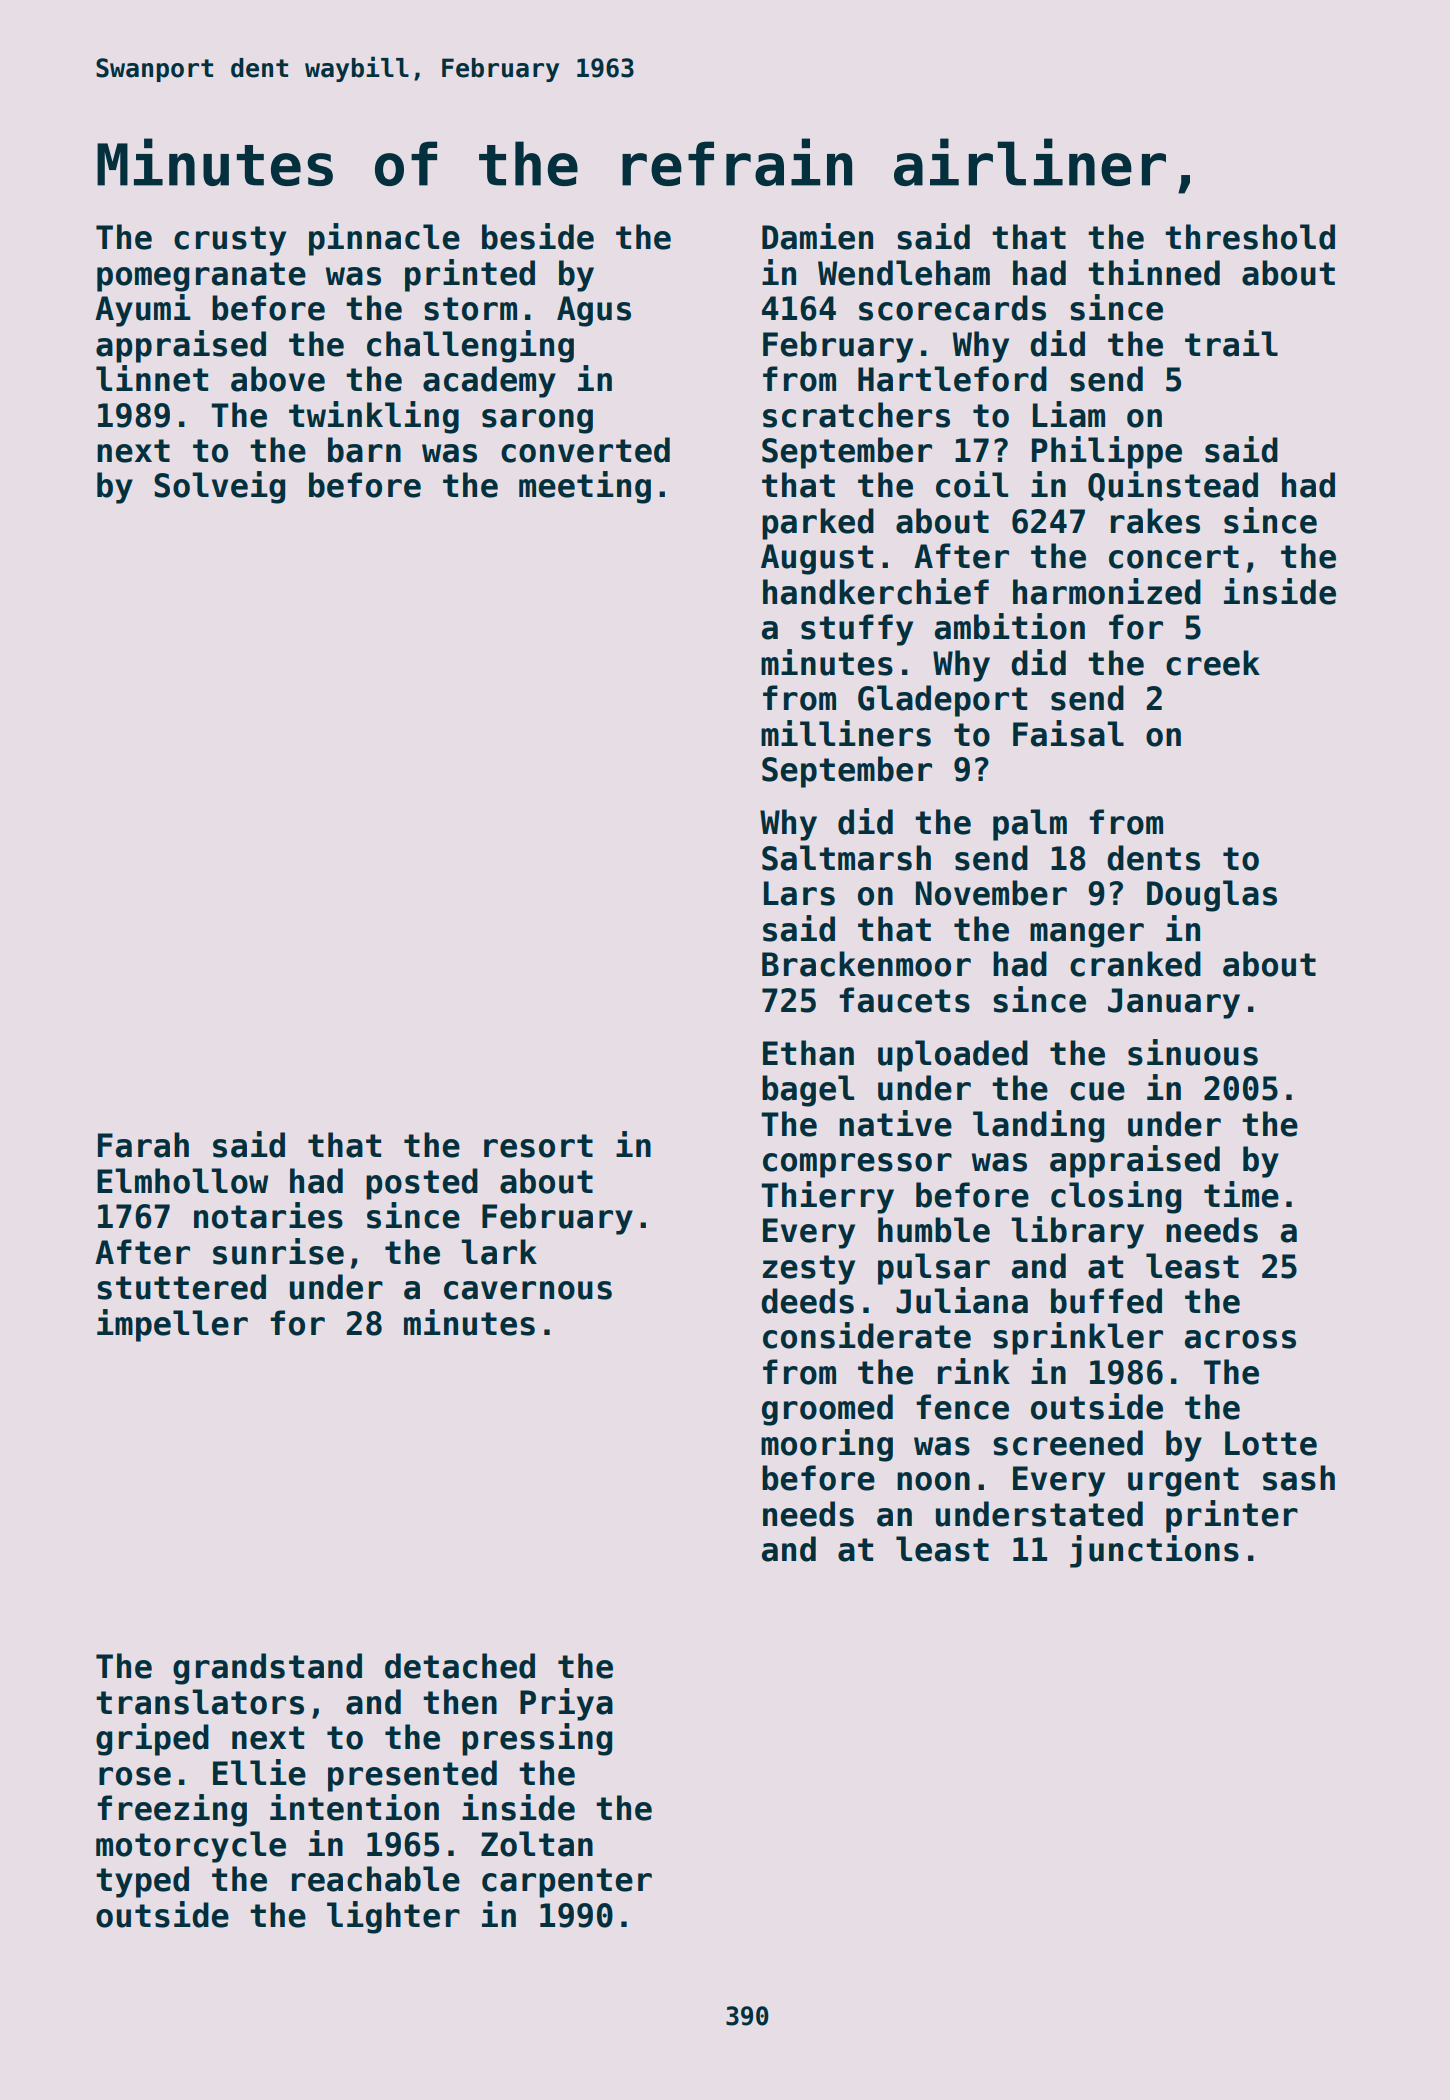  What do you see at coordinates (1154, 1551) in the document?
I see `junctions` at bounding box center [1154, 1551].
